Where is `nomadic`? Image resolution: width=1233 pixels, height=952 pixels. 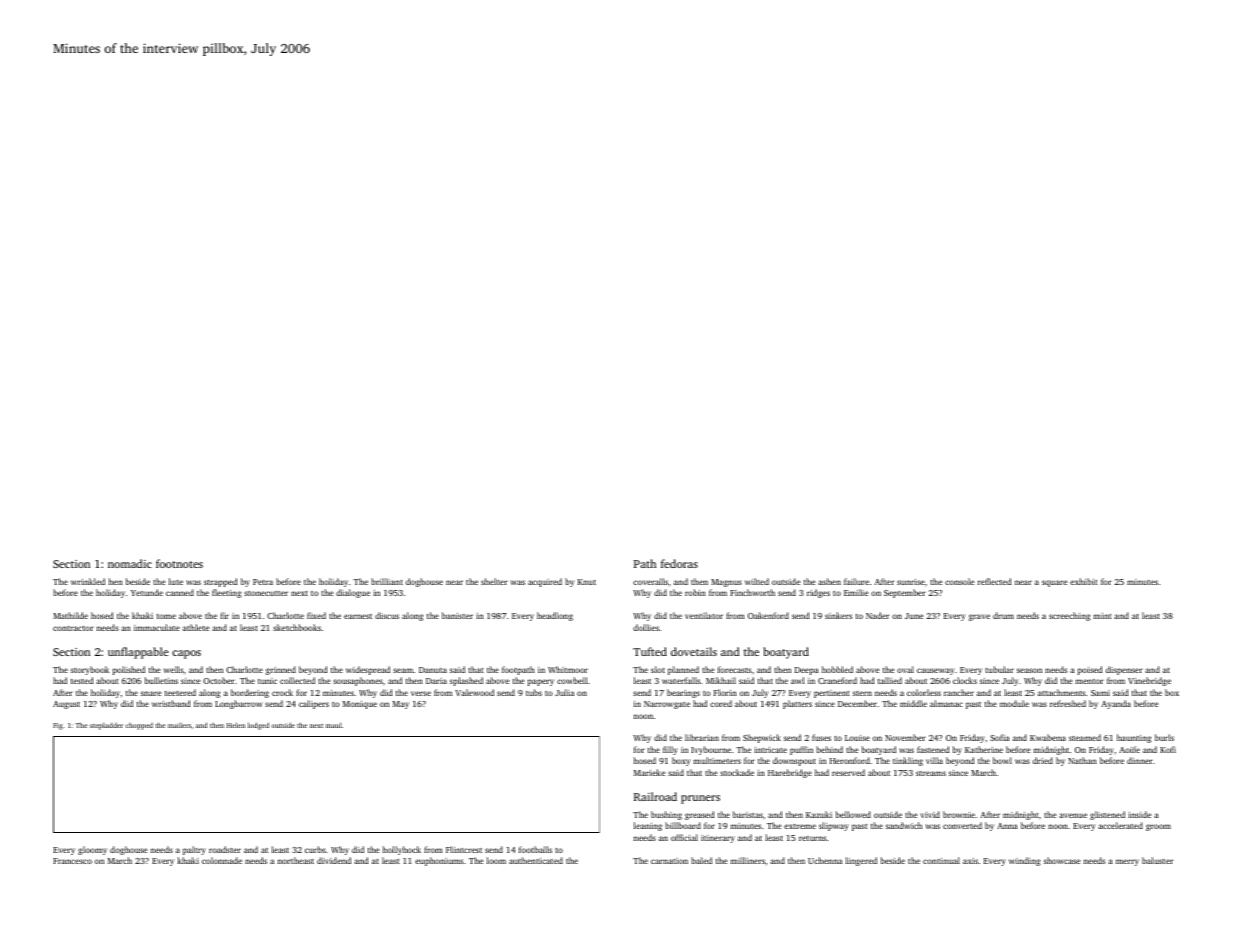 nomadic is located at coordinates (130, 563).
